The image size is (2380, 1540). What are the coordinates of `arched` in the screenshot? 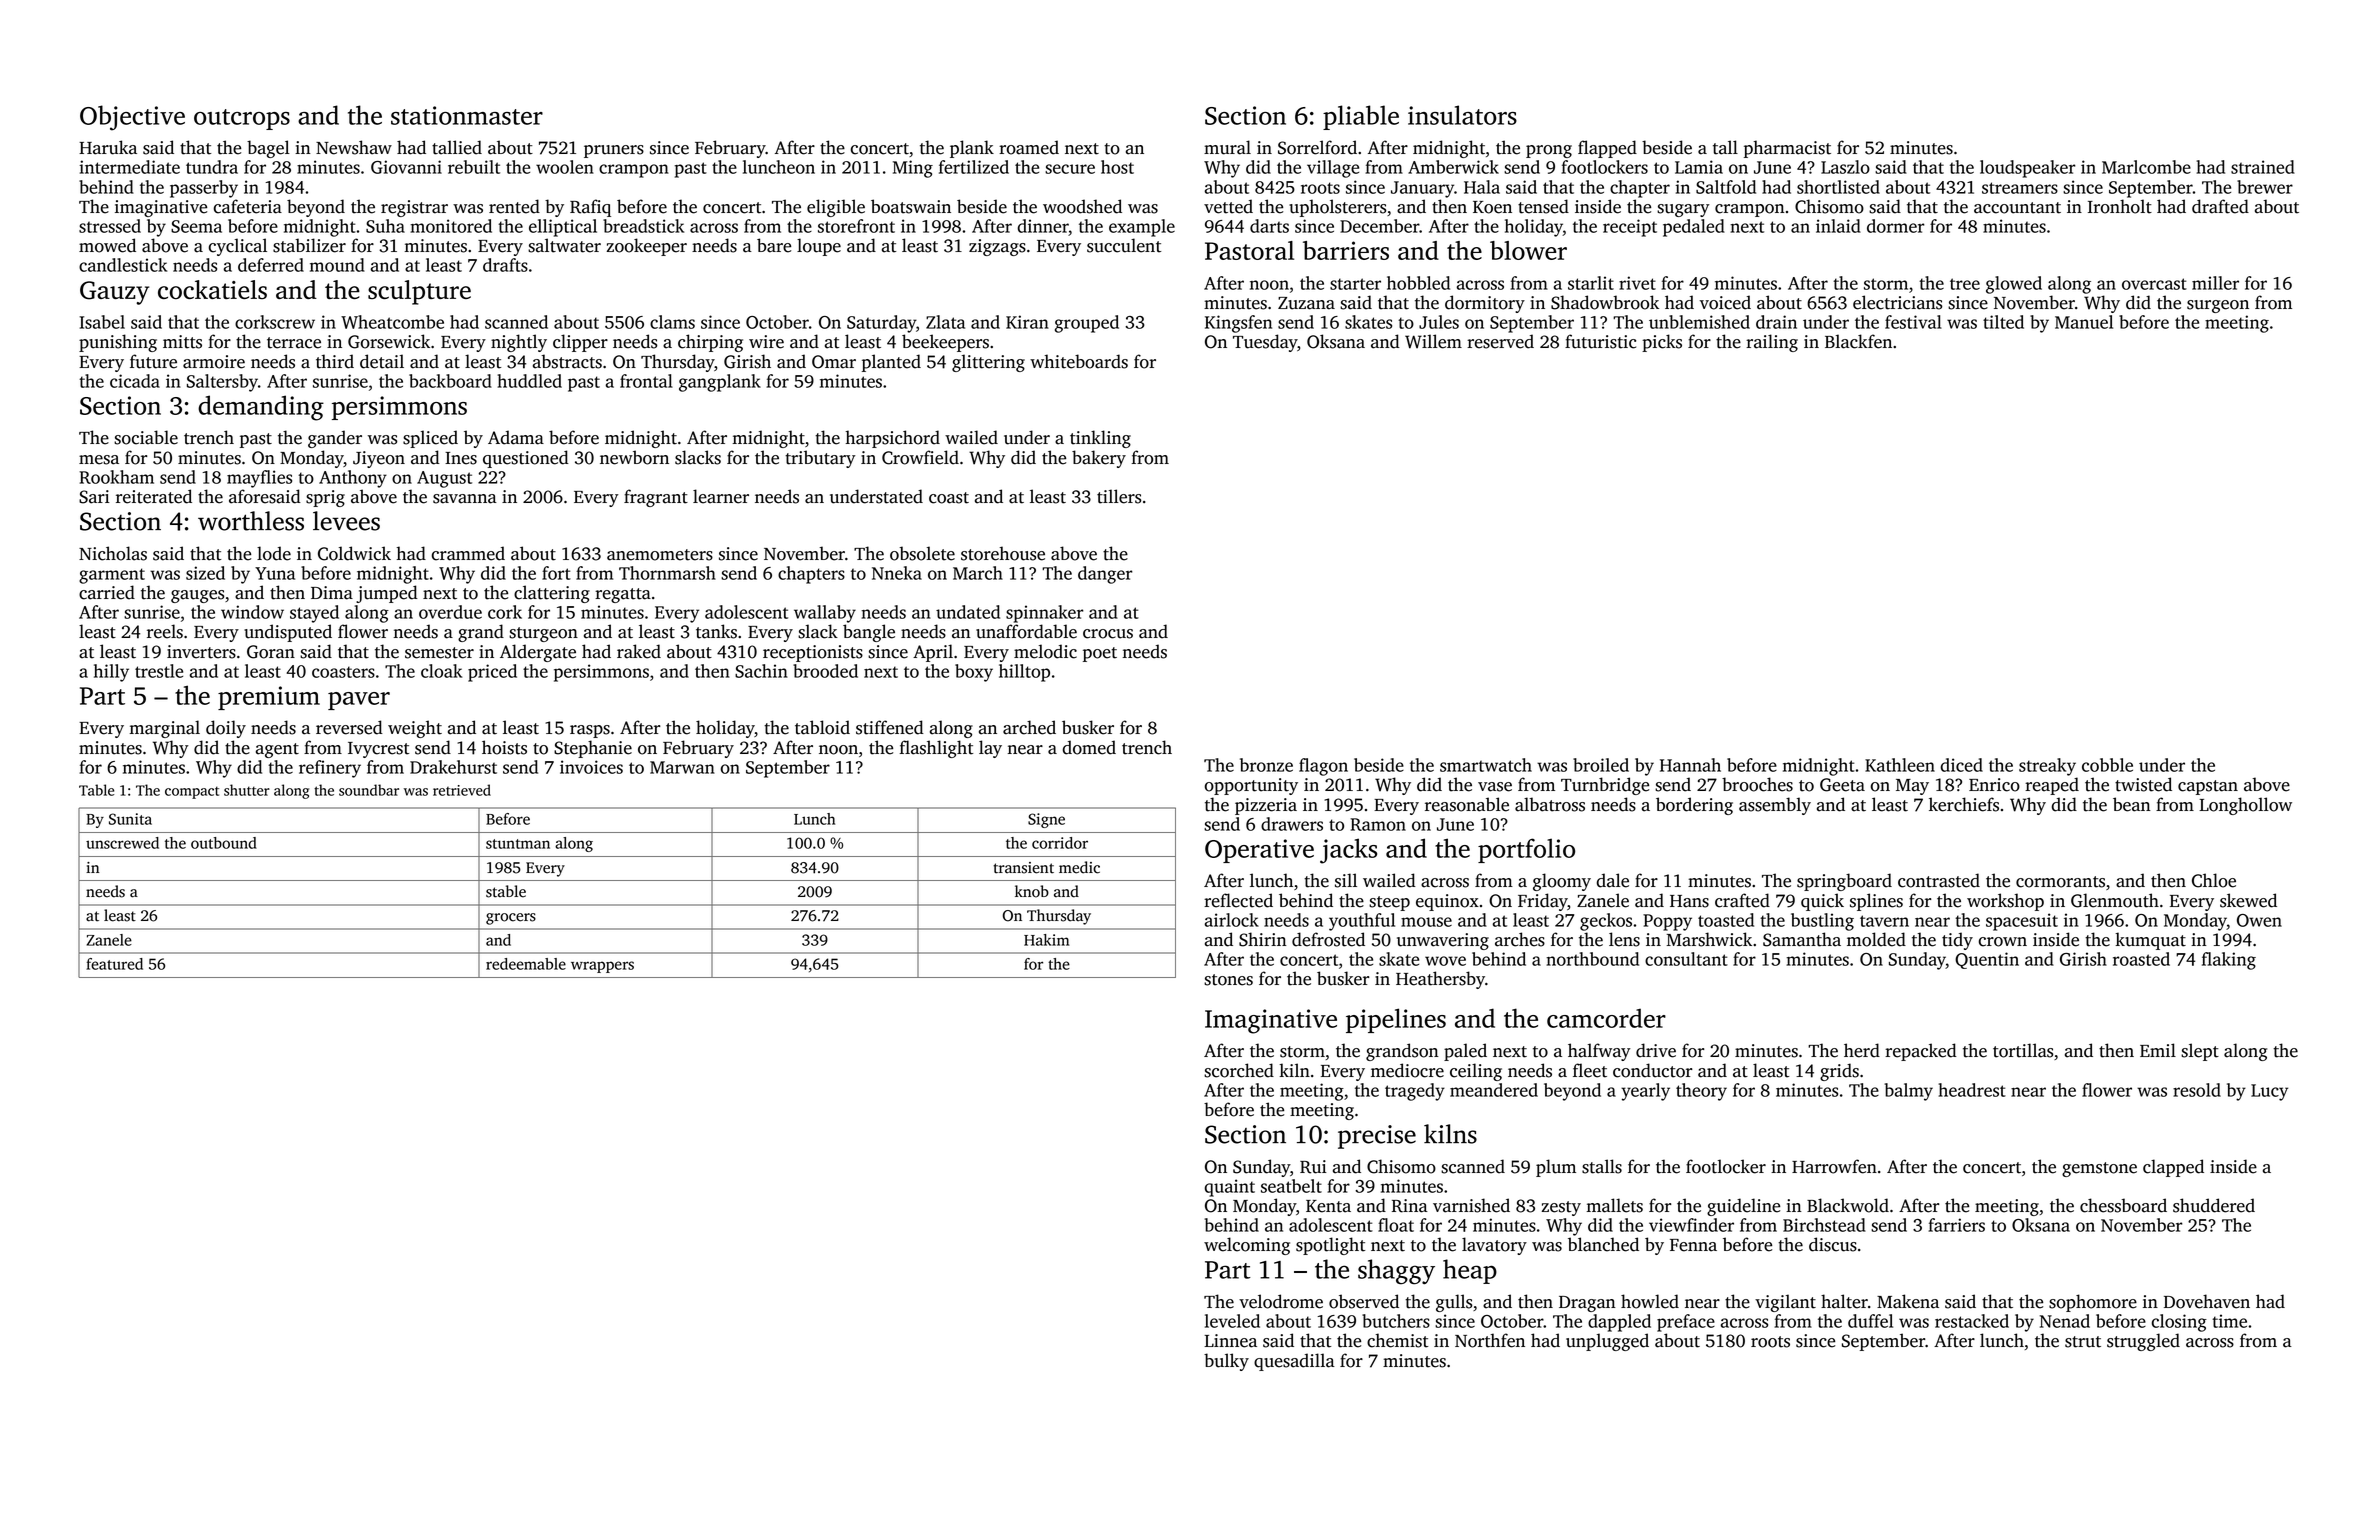 It's located at (1029, 727).
